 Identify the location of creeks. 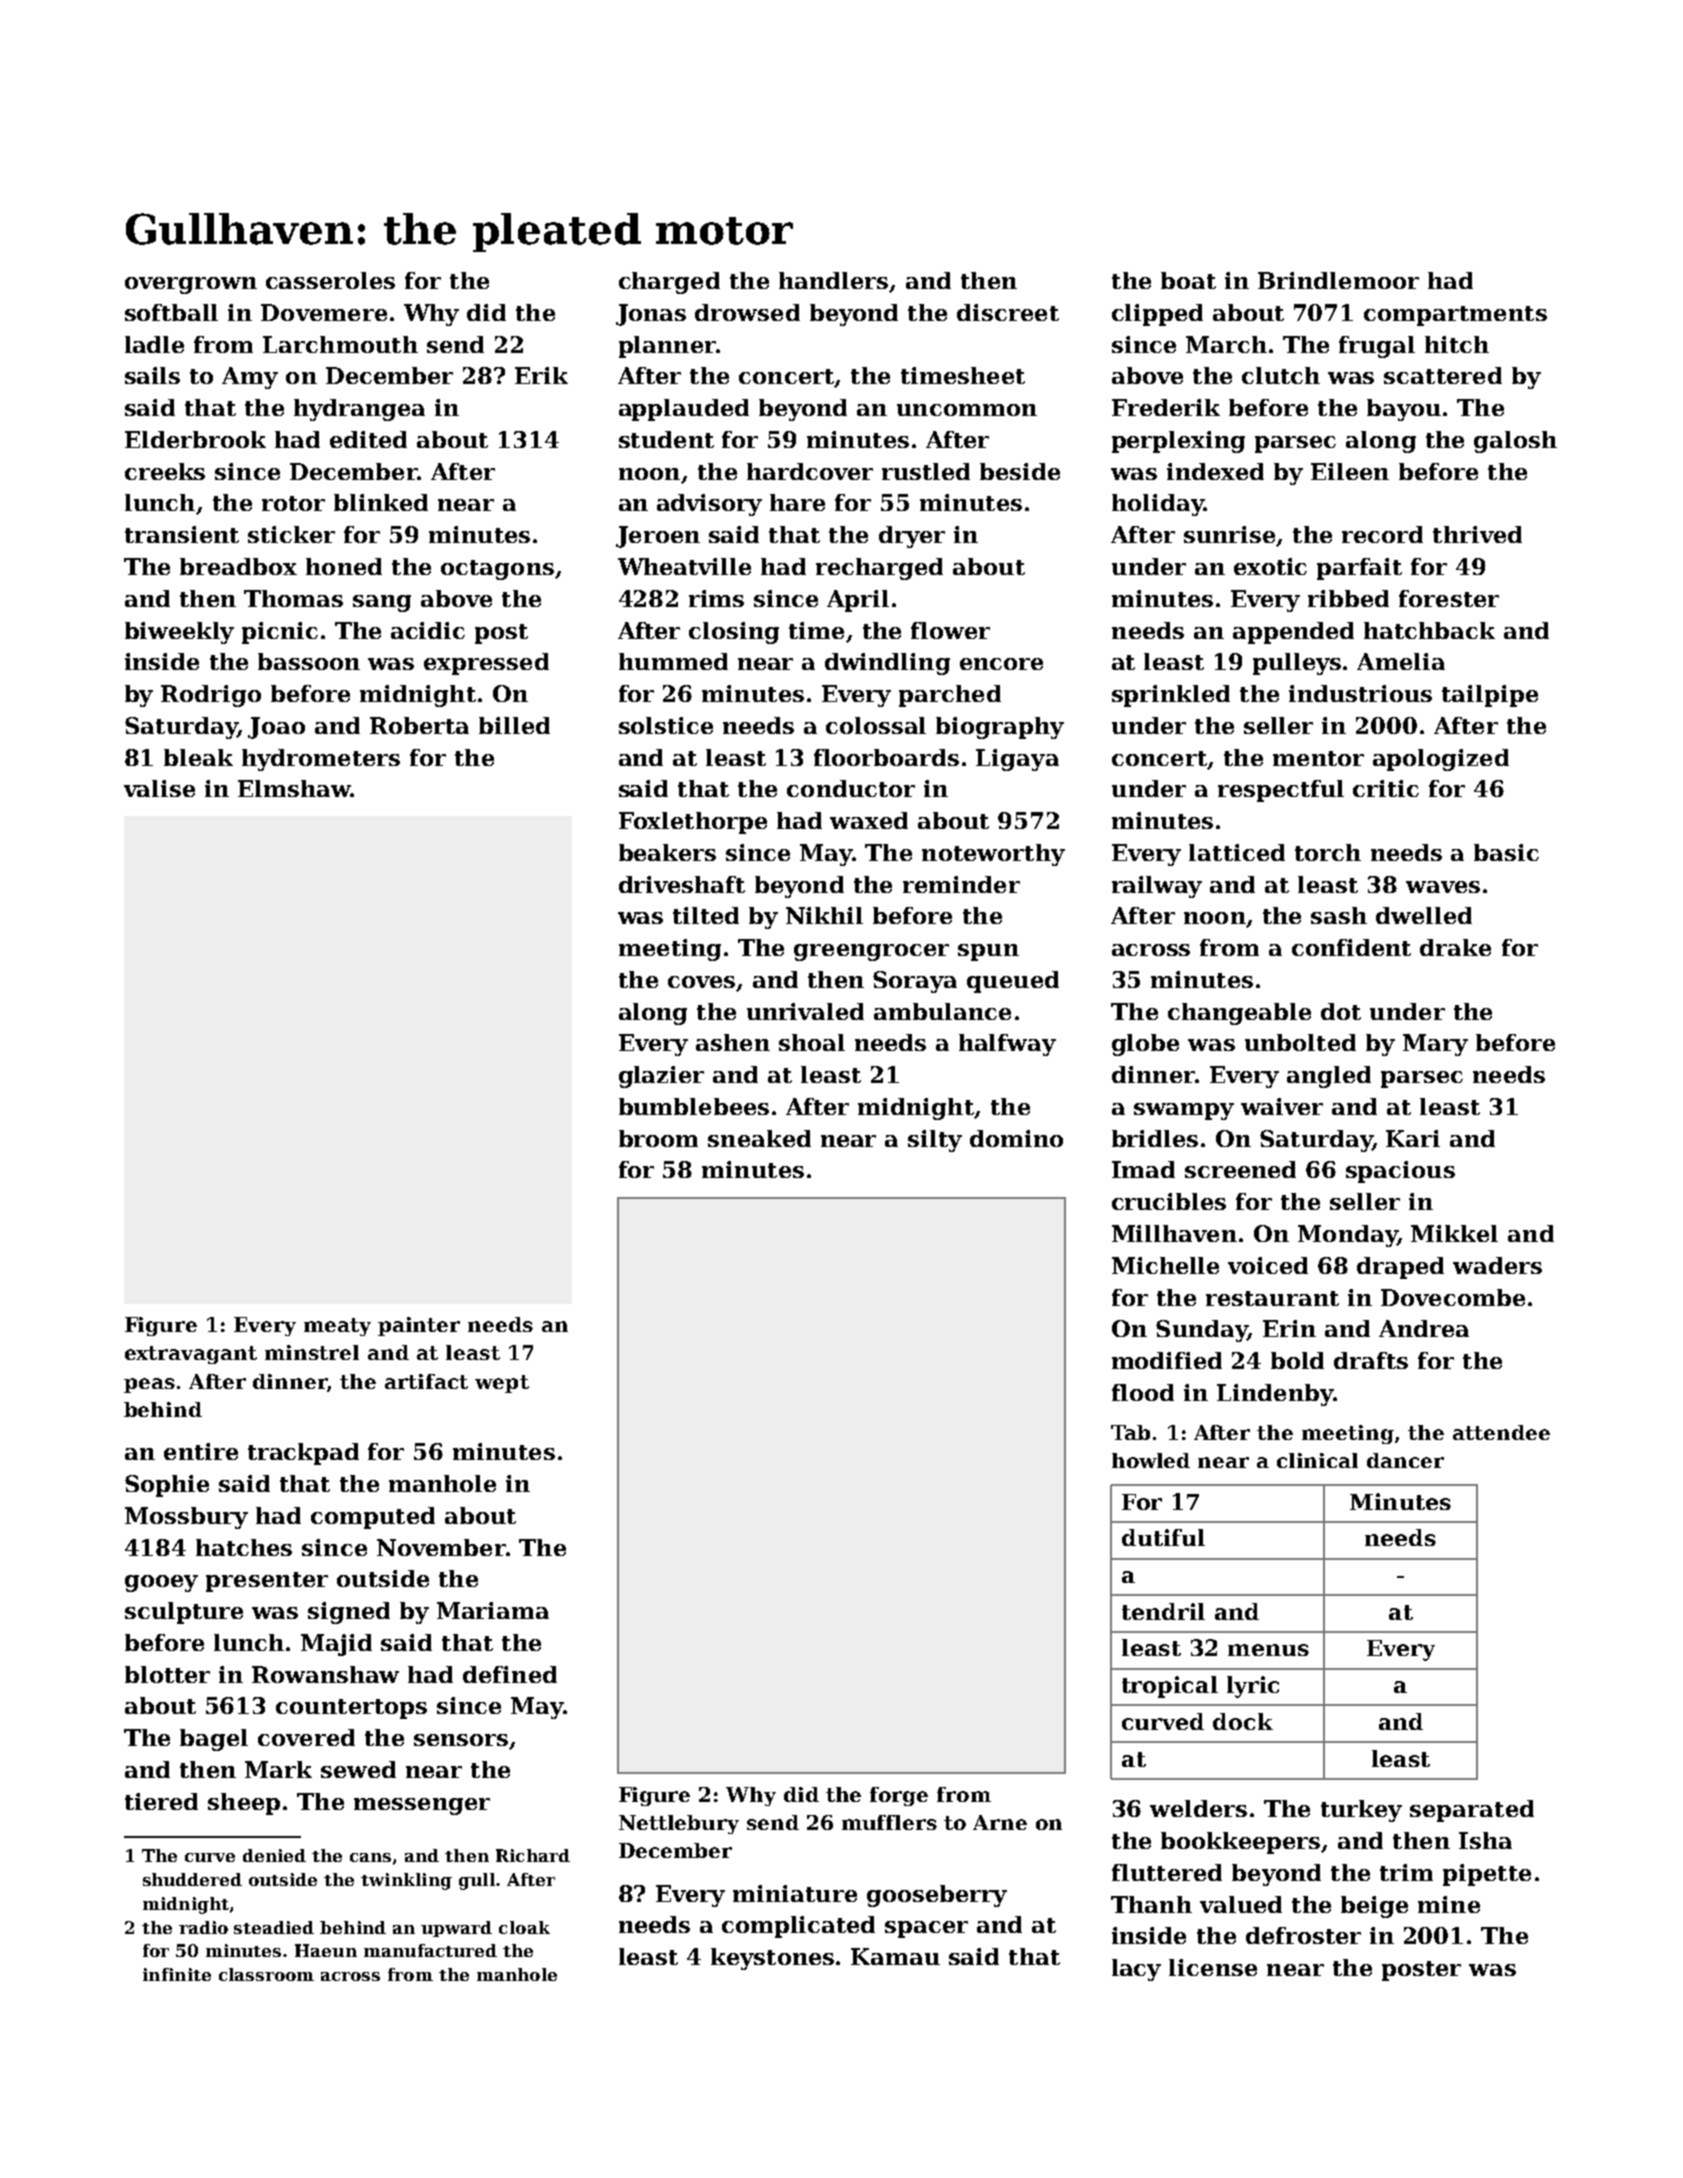
(165, 471).
